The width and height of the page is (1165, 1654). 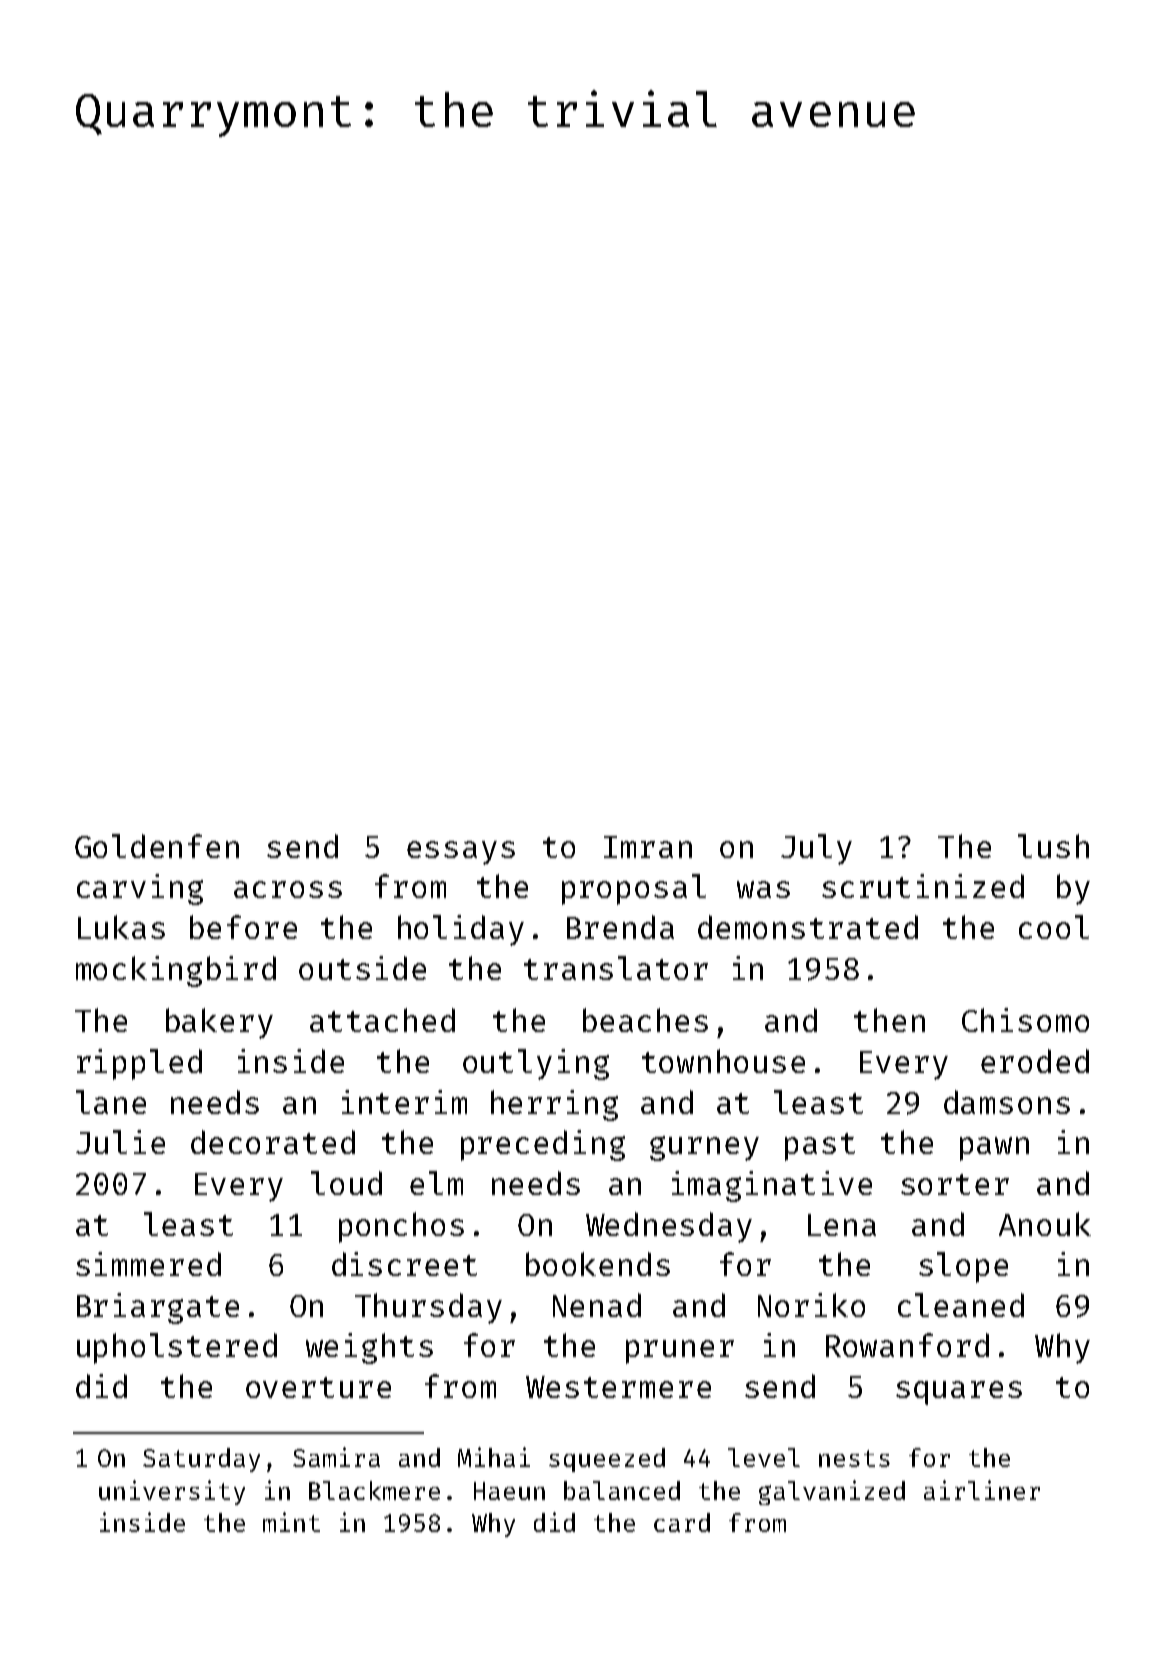 I want to click on airliner, so click(x=982, y=1490).
